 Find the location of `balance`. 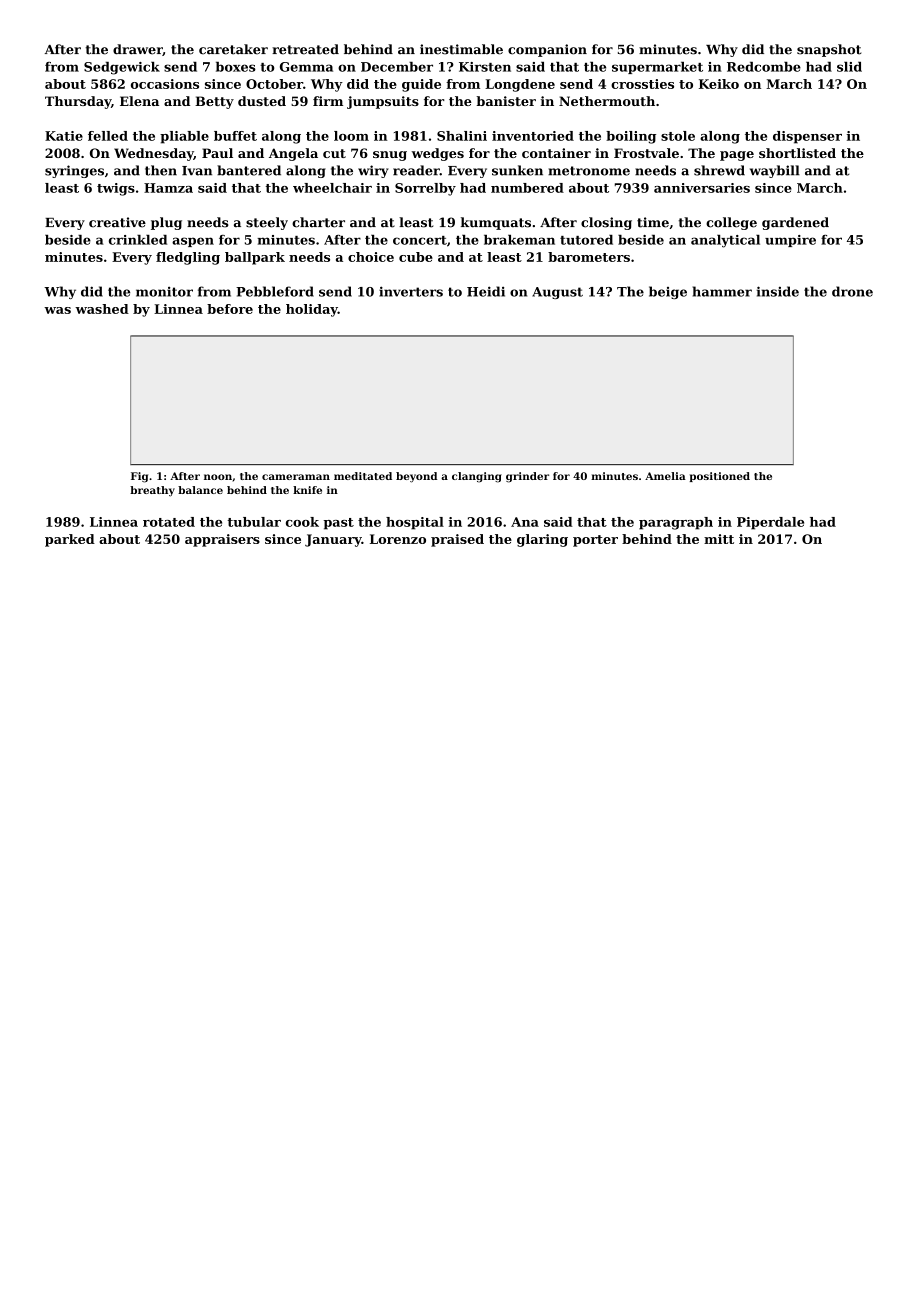

balance is located at coordinates (200, 490).
